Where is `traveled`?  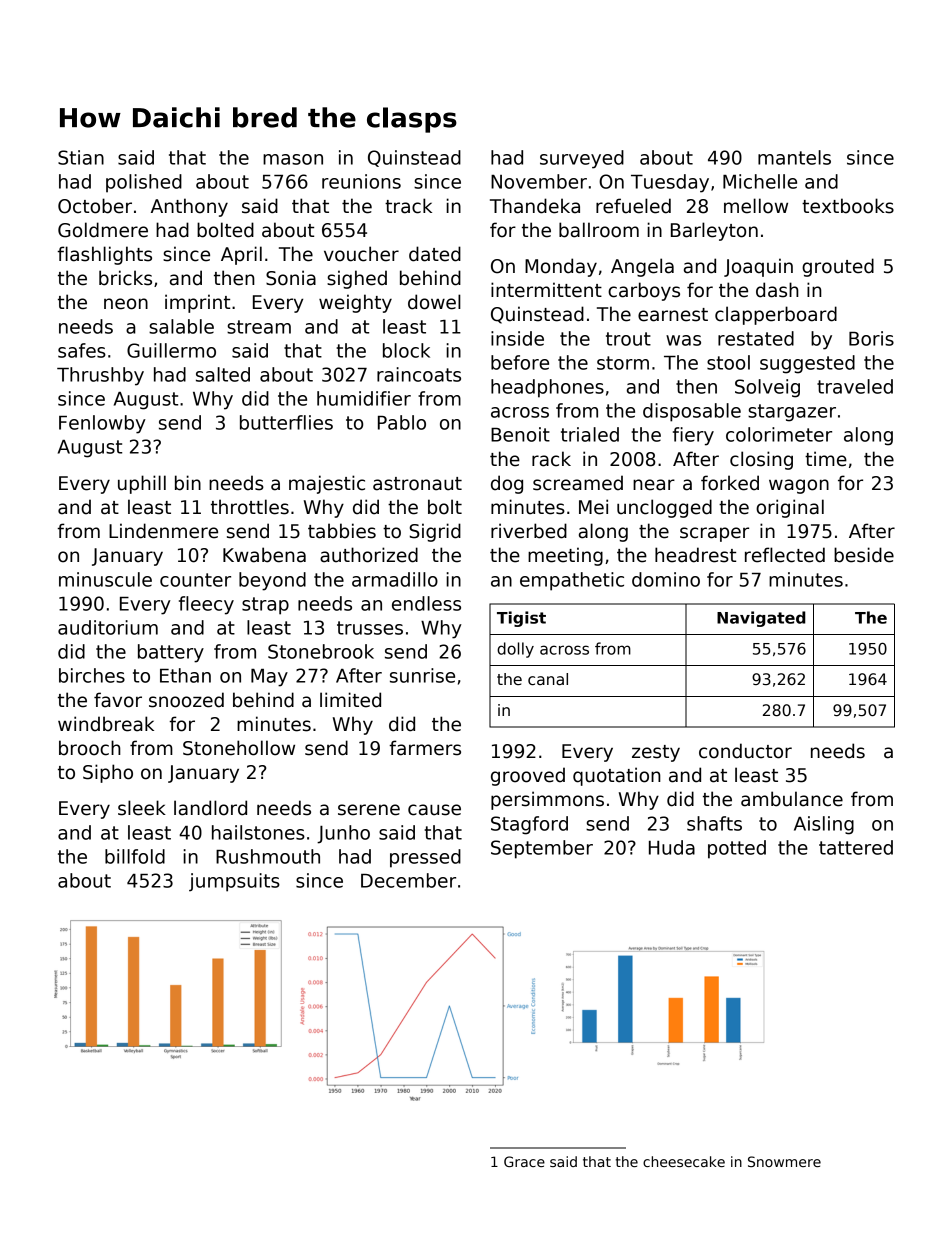
traveled is located at coordinates (855, 386).
